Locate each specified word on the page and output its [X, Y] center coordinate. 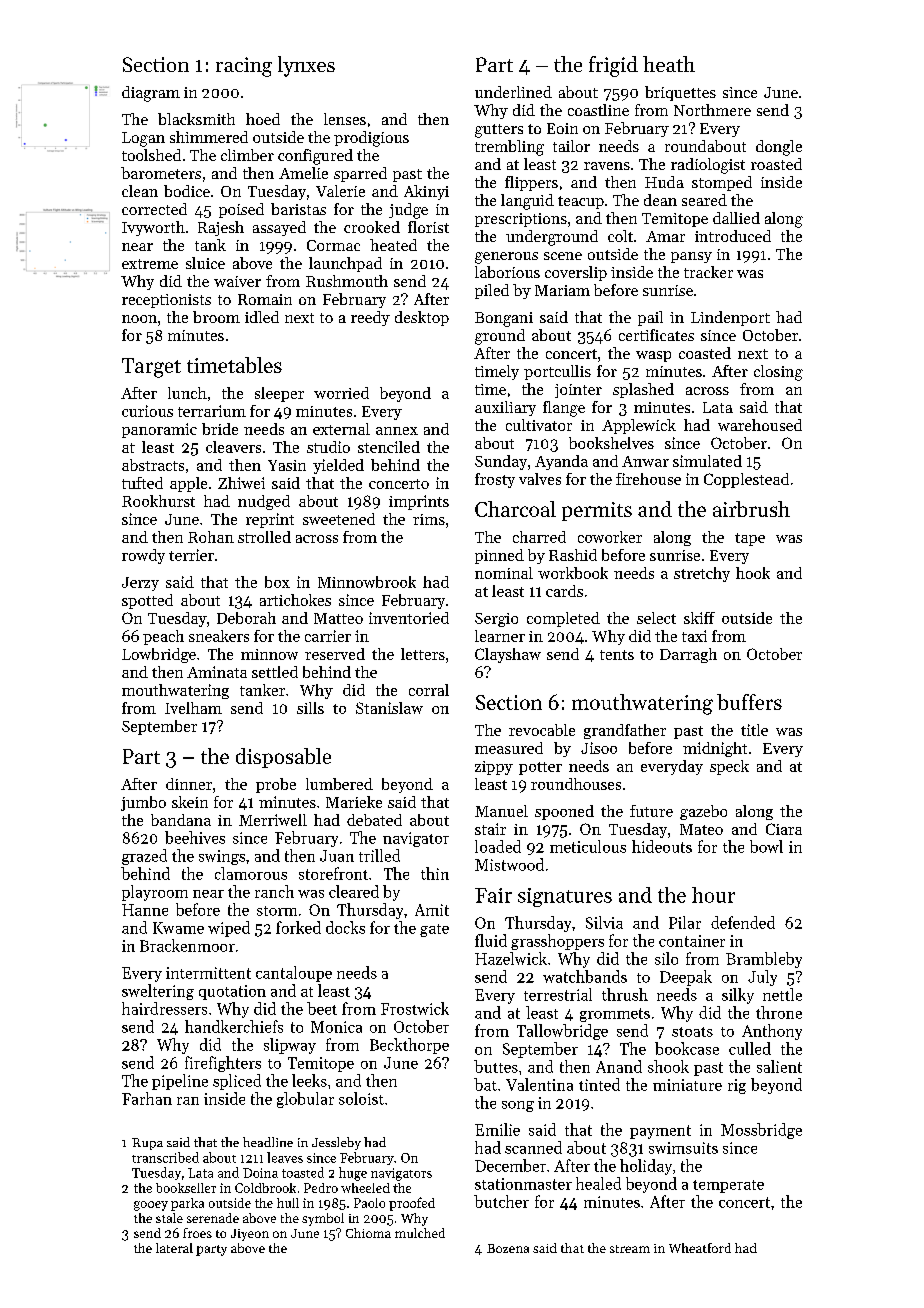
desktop [422, 318]
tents [617, 655]
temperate [728, 1186]
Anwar [645, 461]
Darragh [688, 655]
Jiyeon [250, 1235]
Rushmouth [347, 281]
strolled [264, 537]
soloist [361, 1098]
